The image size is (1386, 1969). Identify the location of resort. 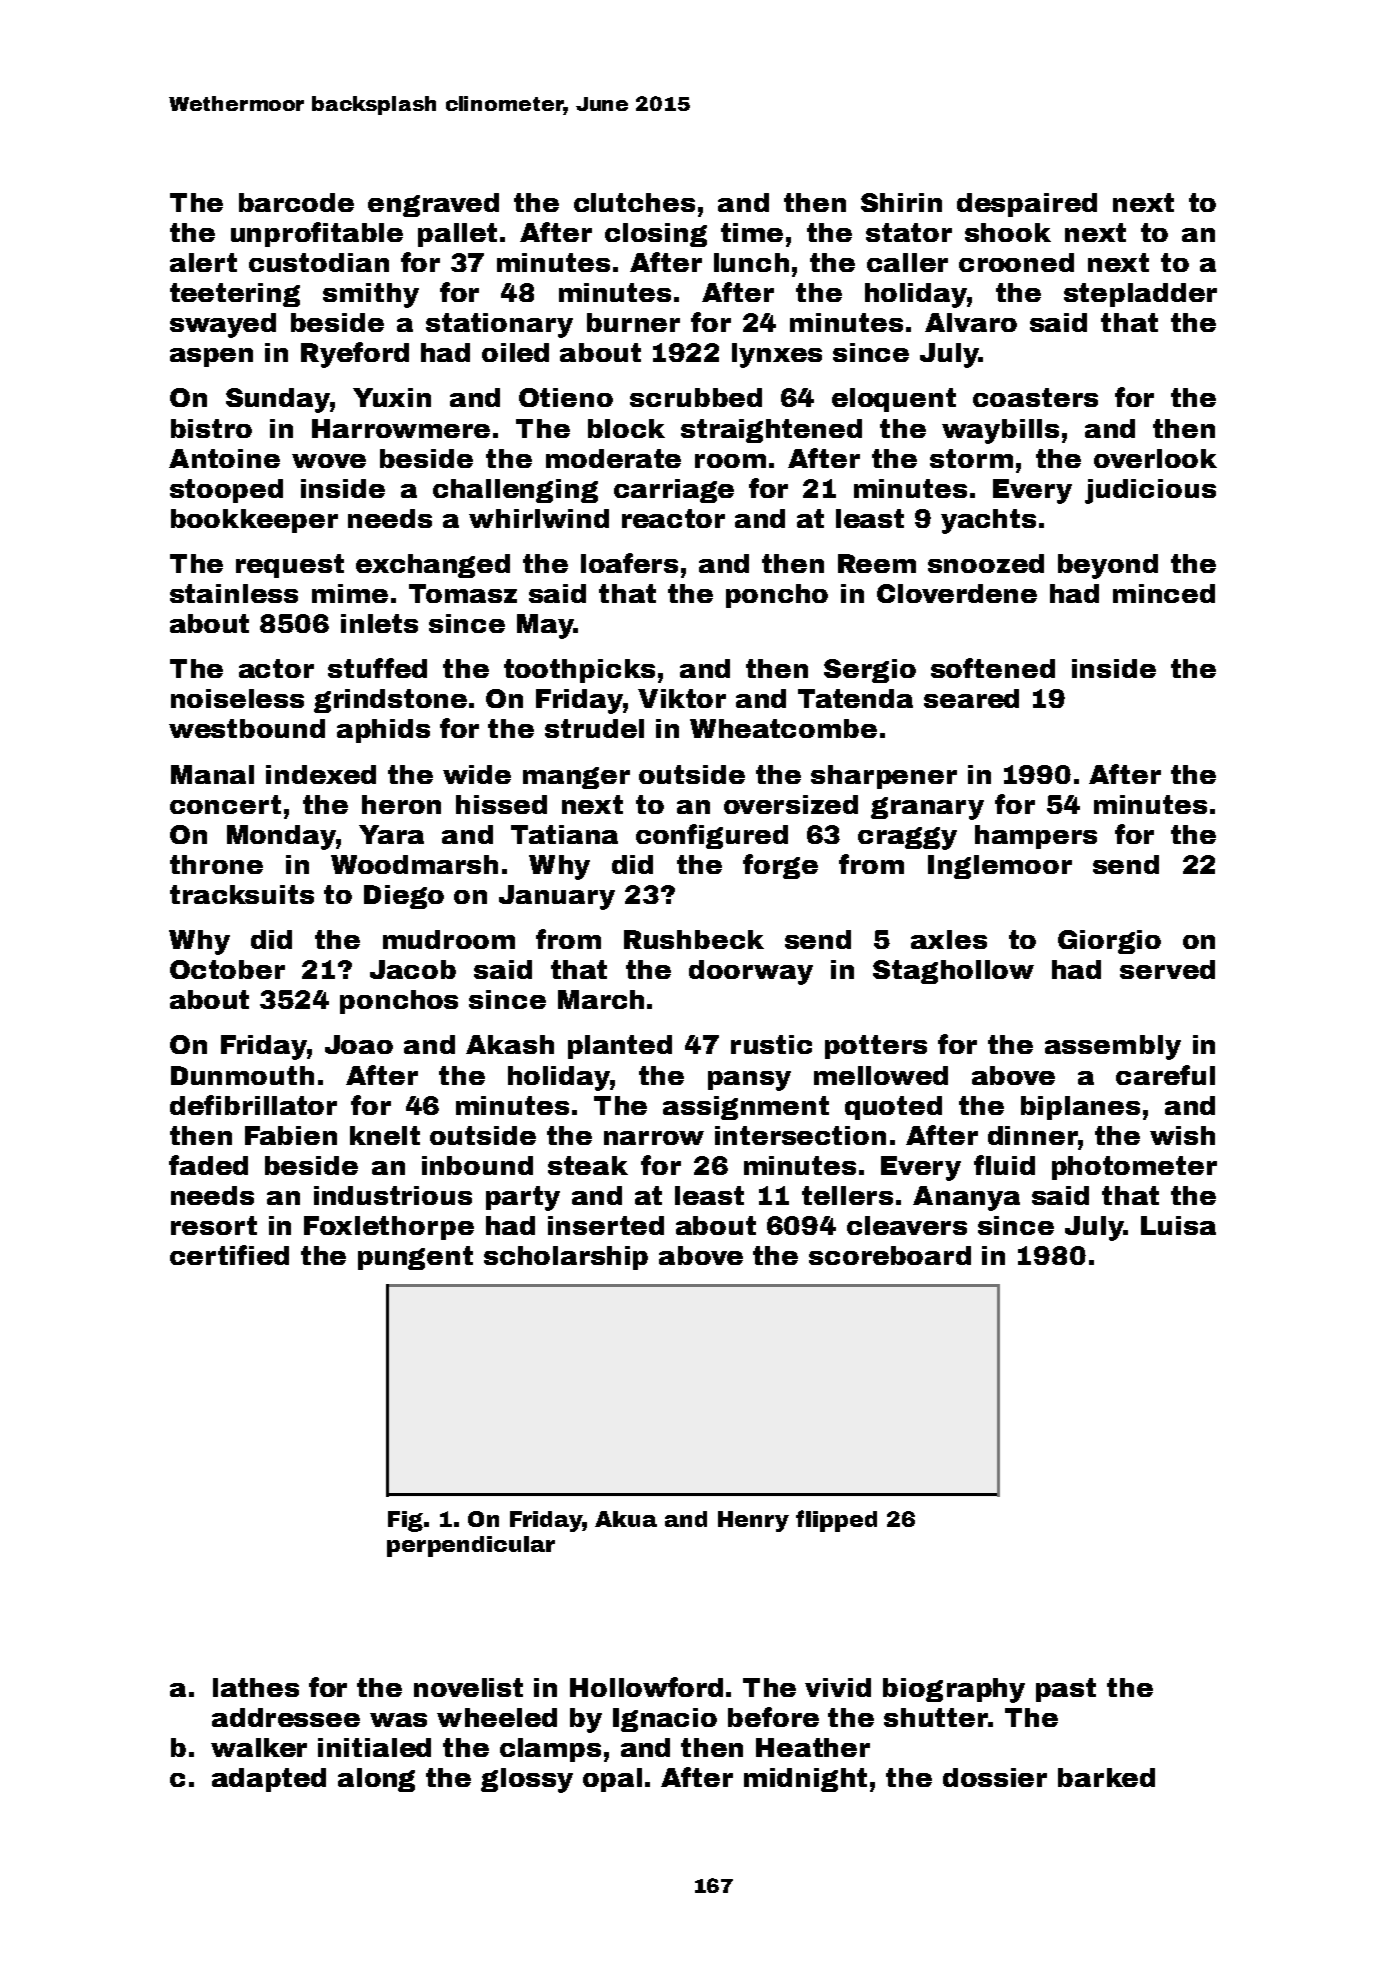
(214, 1225).
